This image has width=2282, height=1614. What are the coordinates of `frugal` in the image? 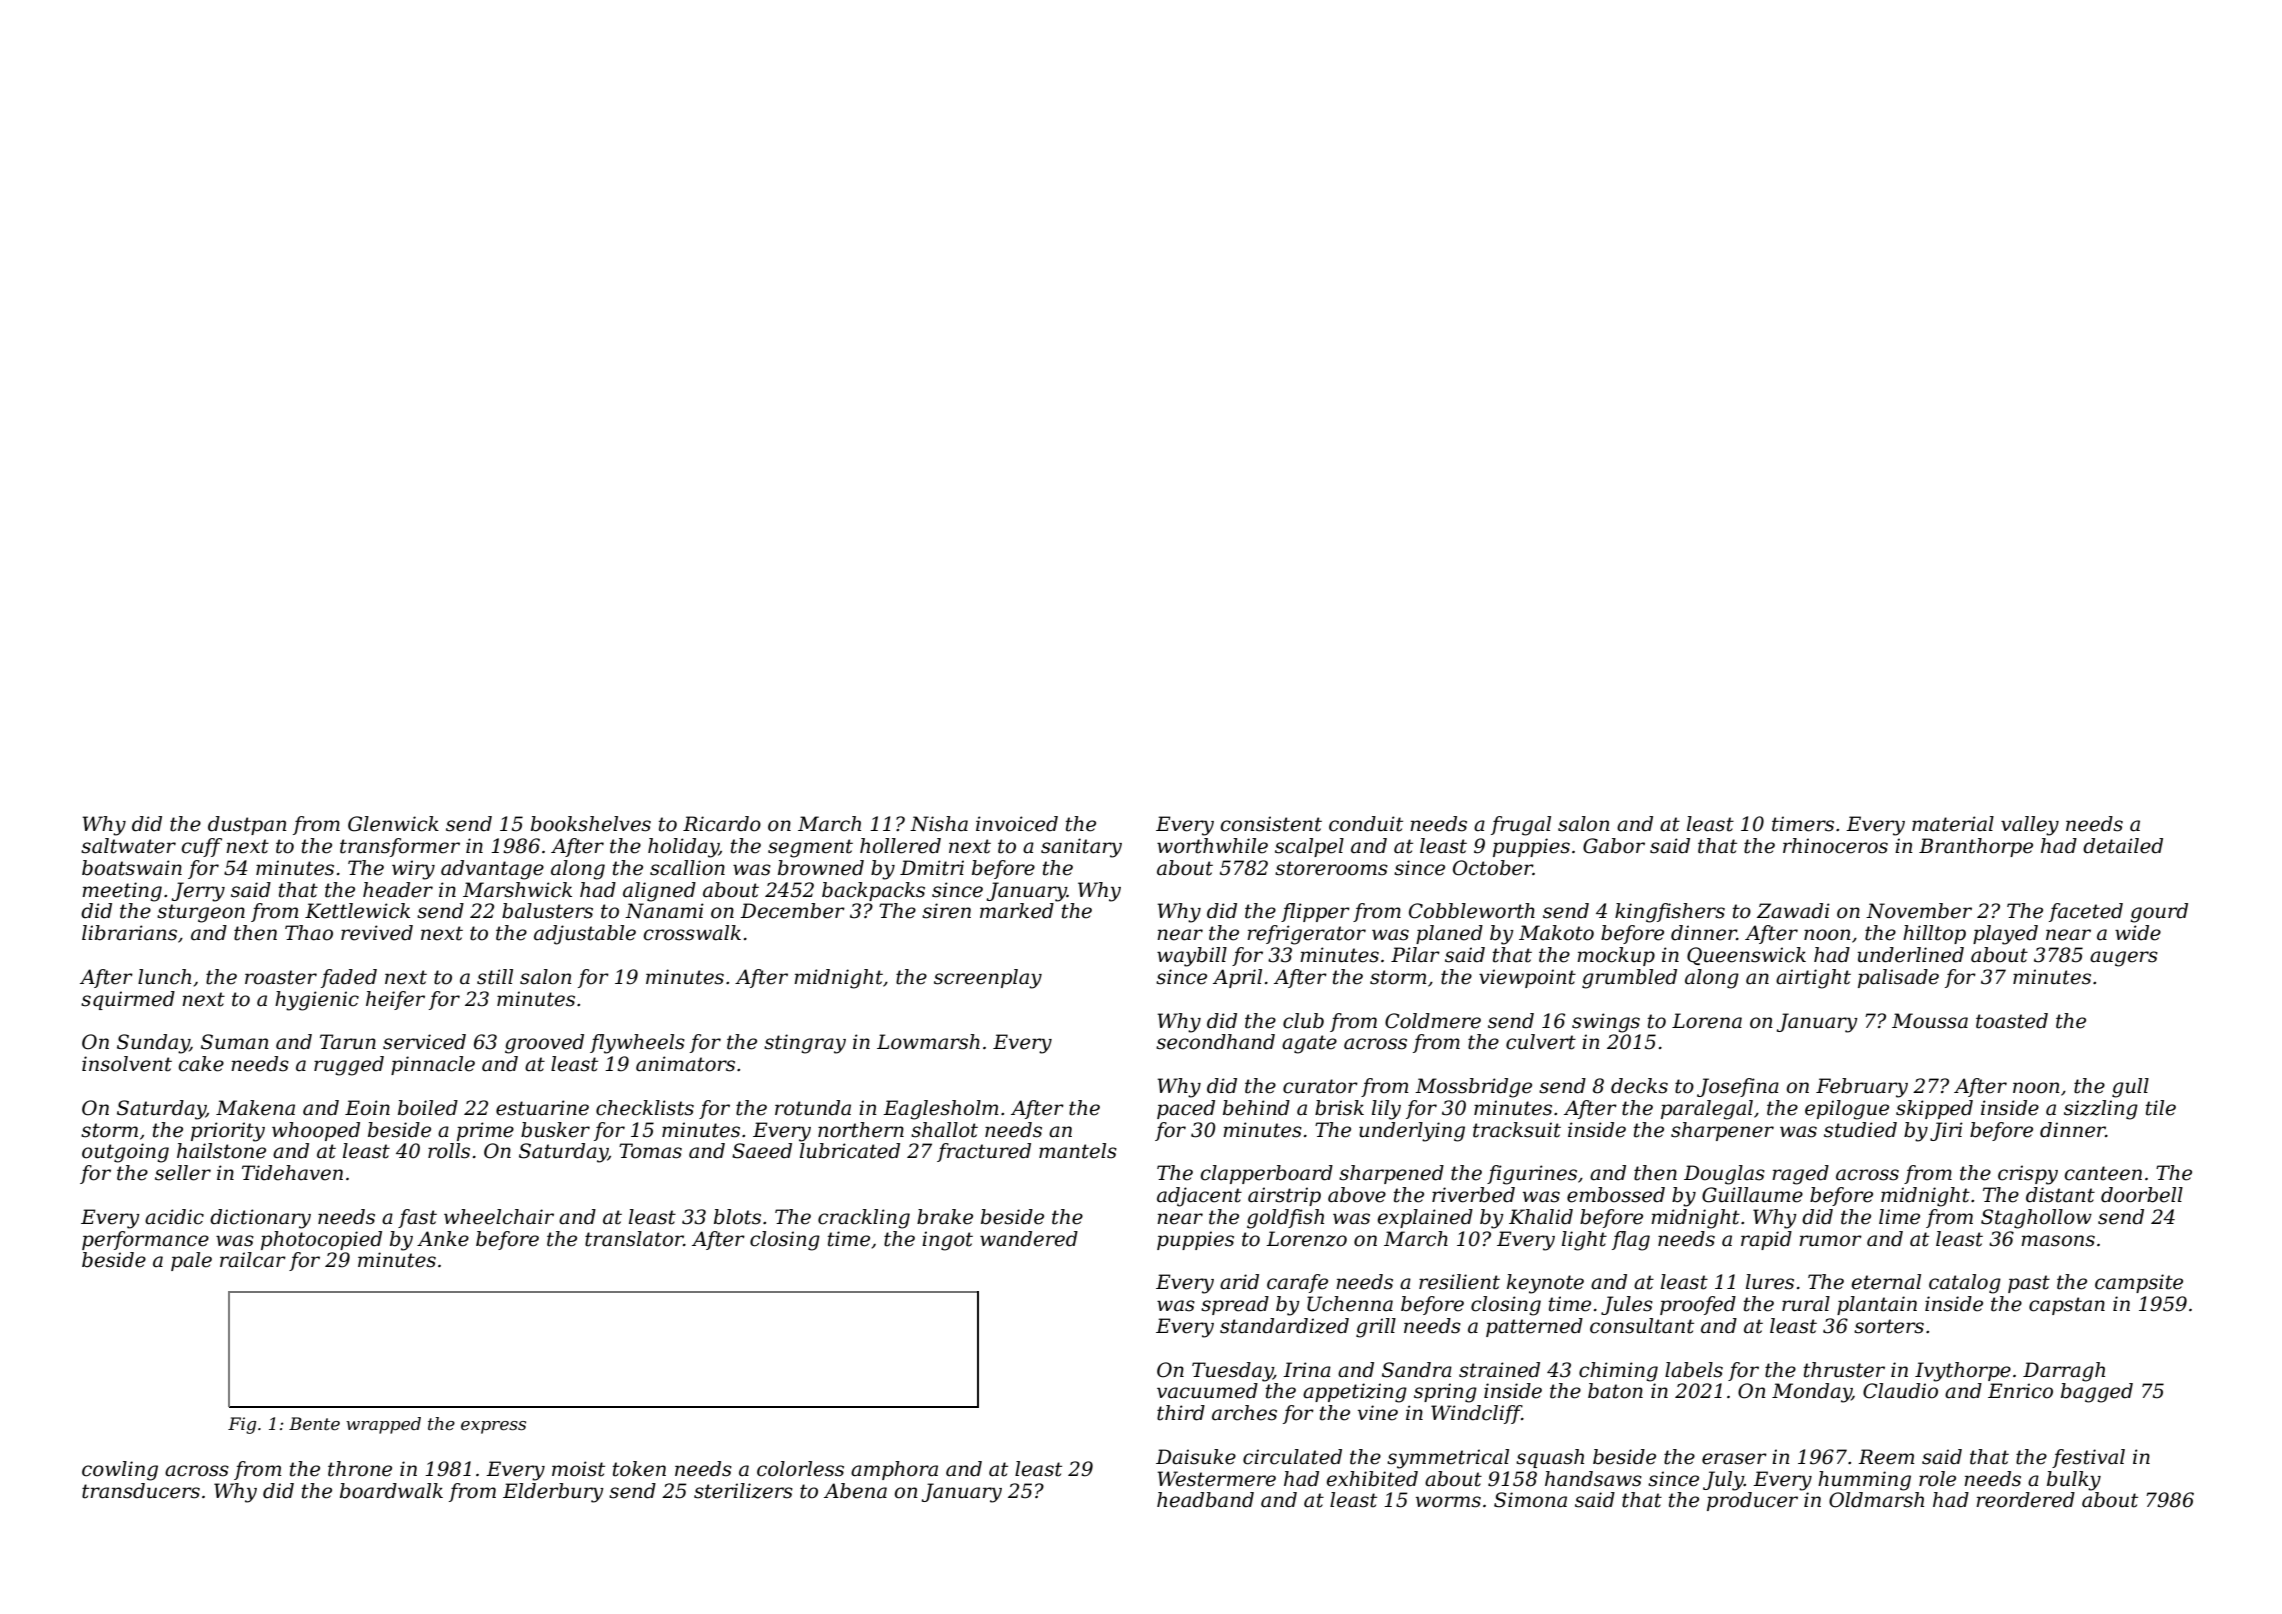 It's located at (1521, 826).
